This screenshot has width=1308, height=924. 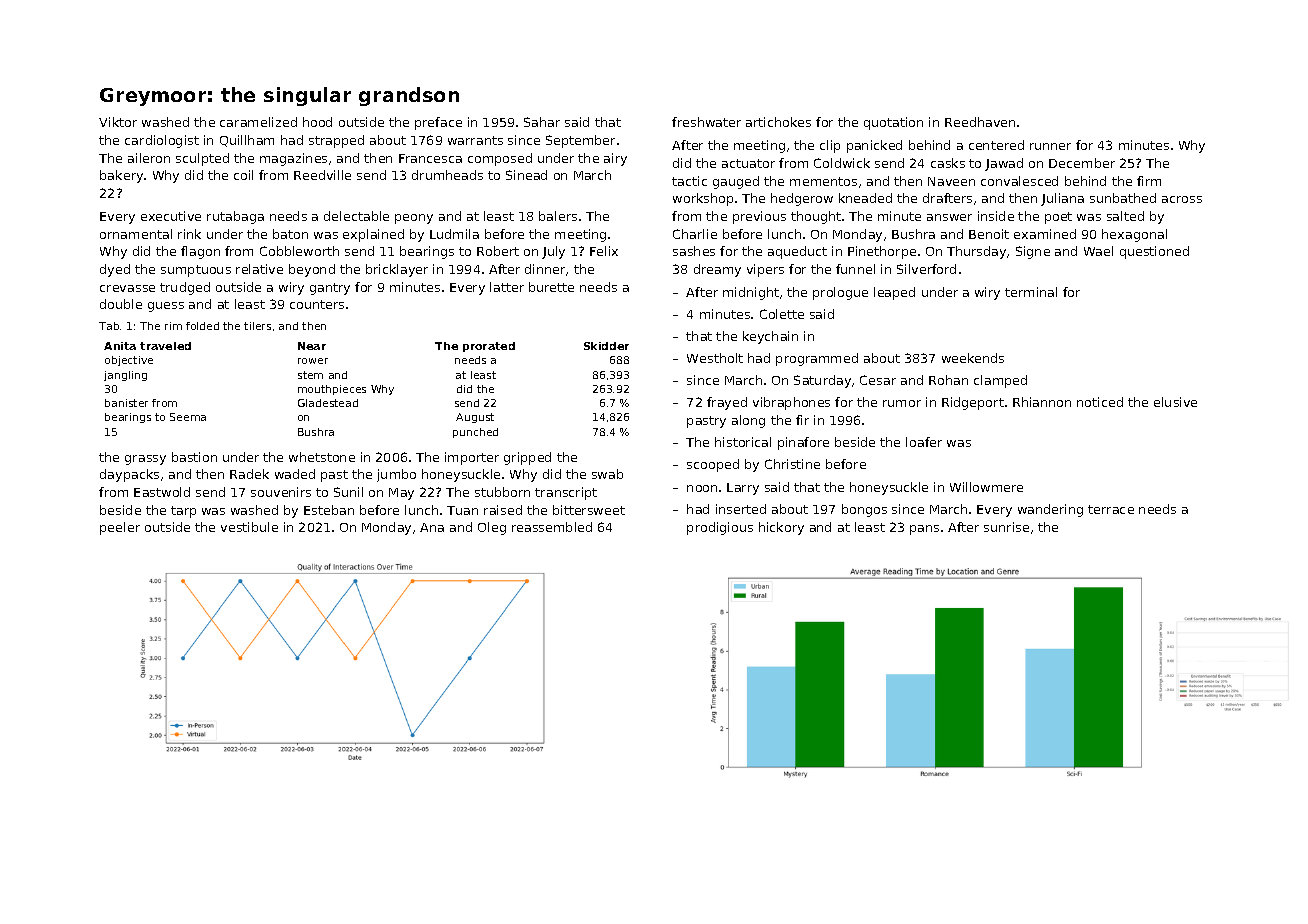 I want to click on composed, so click(x=500, y=159).
